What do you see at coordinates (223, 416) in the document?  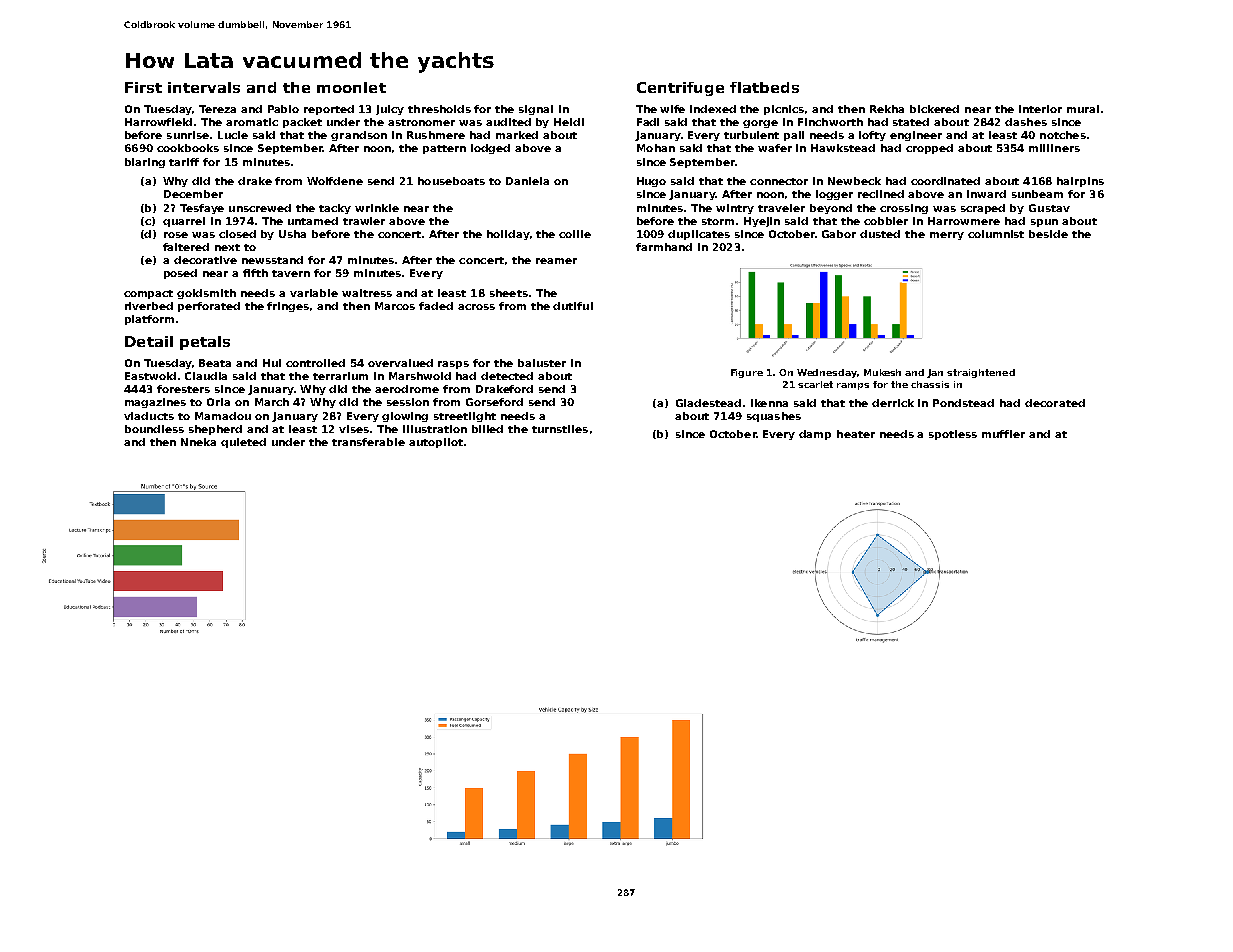 I see `Mamadou` at bounding box center [223, 416].
